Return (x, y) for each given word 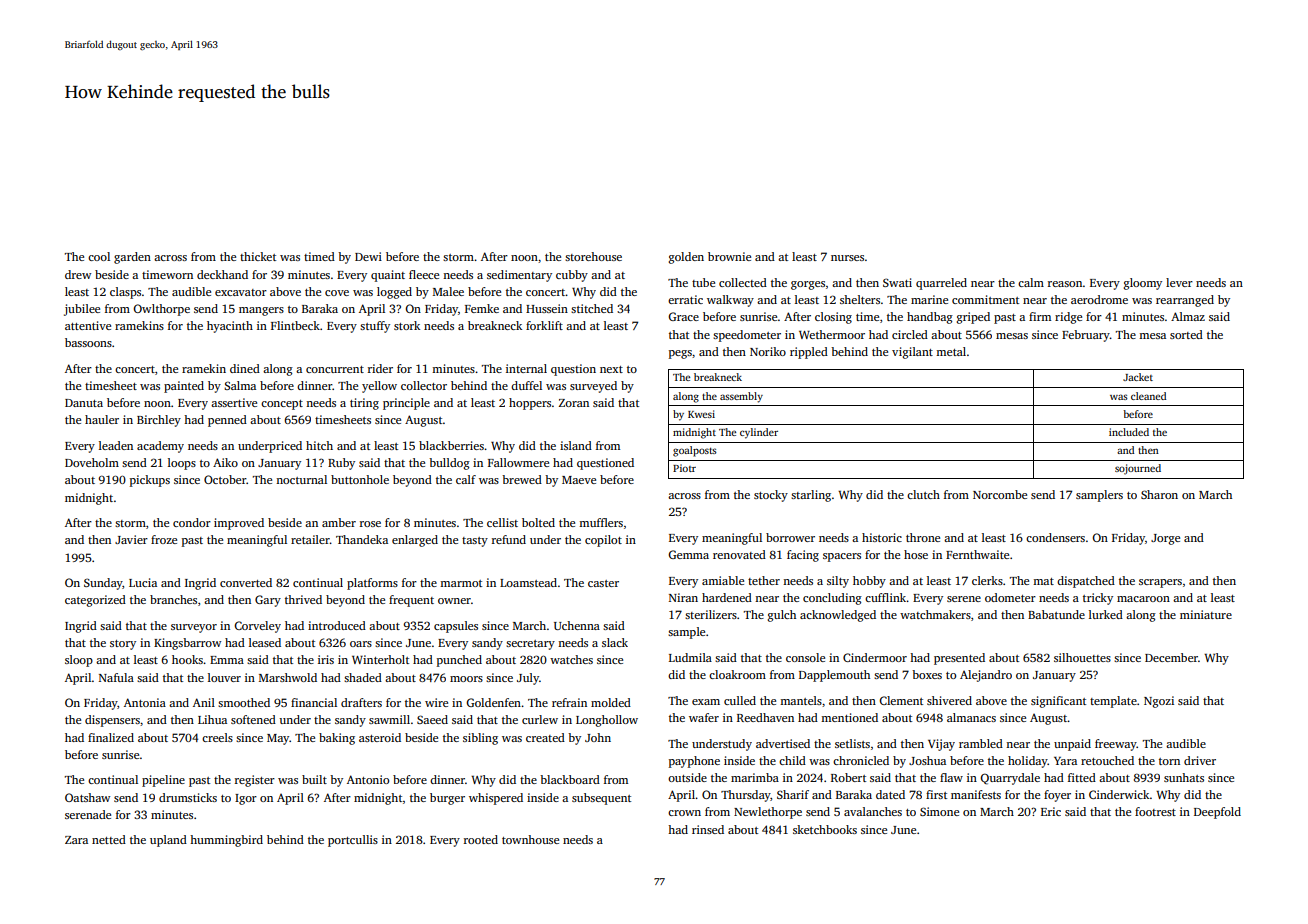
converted (246, 582)
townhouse (530, 839)
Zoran (574, 403)
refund (509, 539)
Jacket (1138, 377)
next (611, 369)
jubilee (82, 310)
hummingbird (226, 841)
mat (1043, 581)
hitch (319, 445)
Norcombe (1000, 494)
